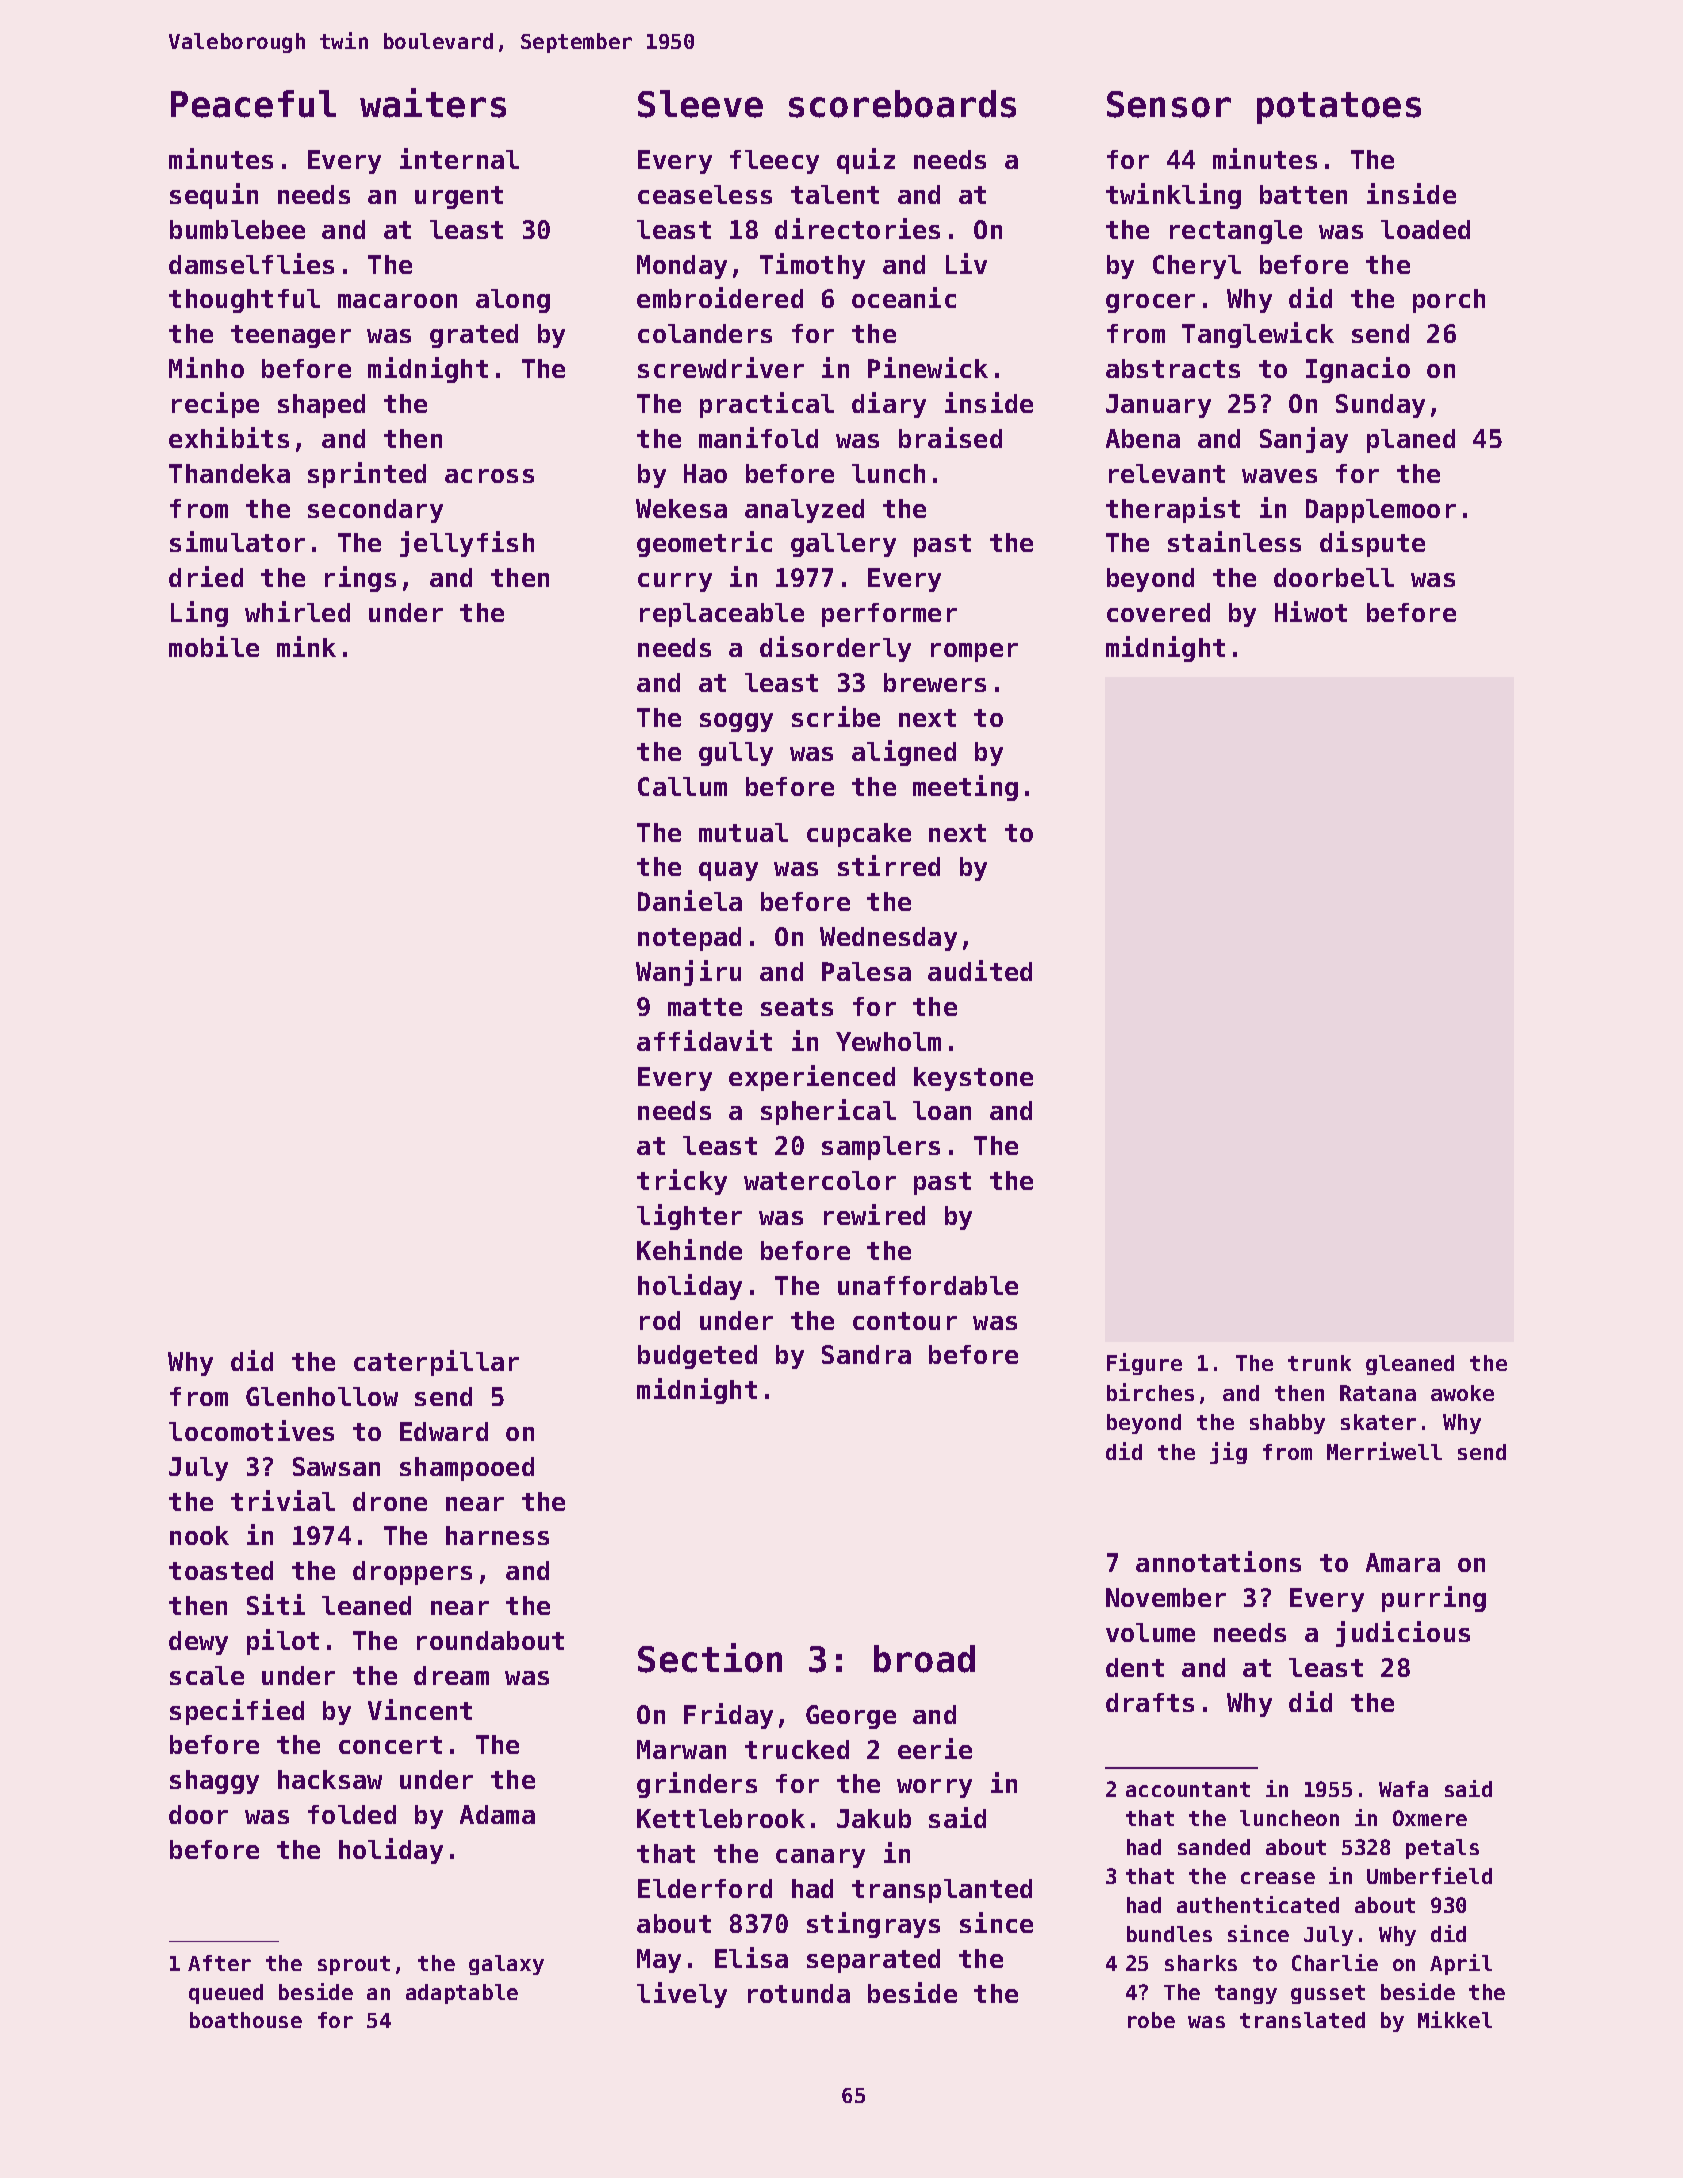  Describe the element at coordinates (199, 1535) in the screenshot. I see `nook` at that location.
